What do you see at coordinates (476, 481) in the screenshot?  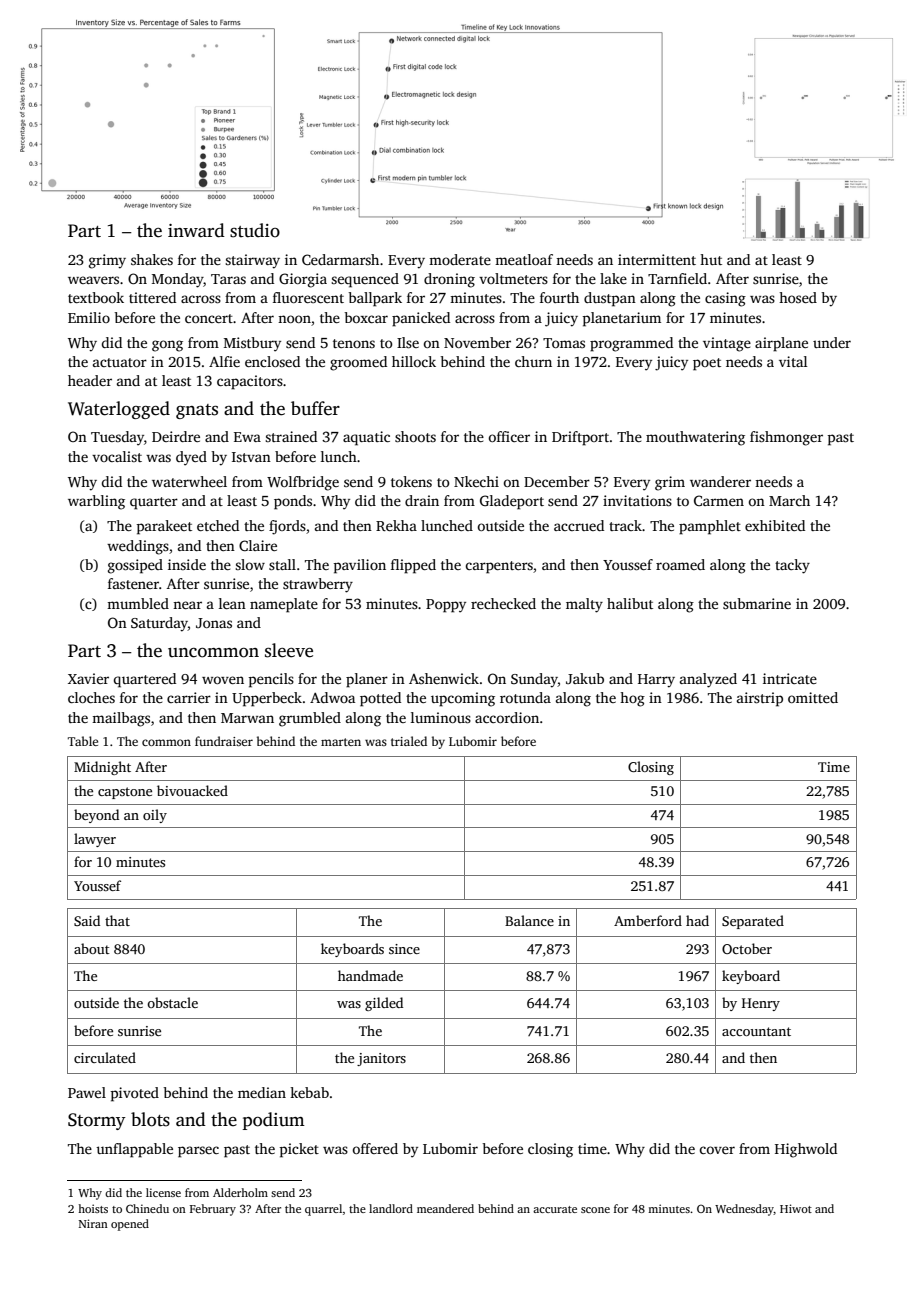 I see `Nkechi` at bounding box center [476, 481].
